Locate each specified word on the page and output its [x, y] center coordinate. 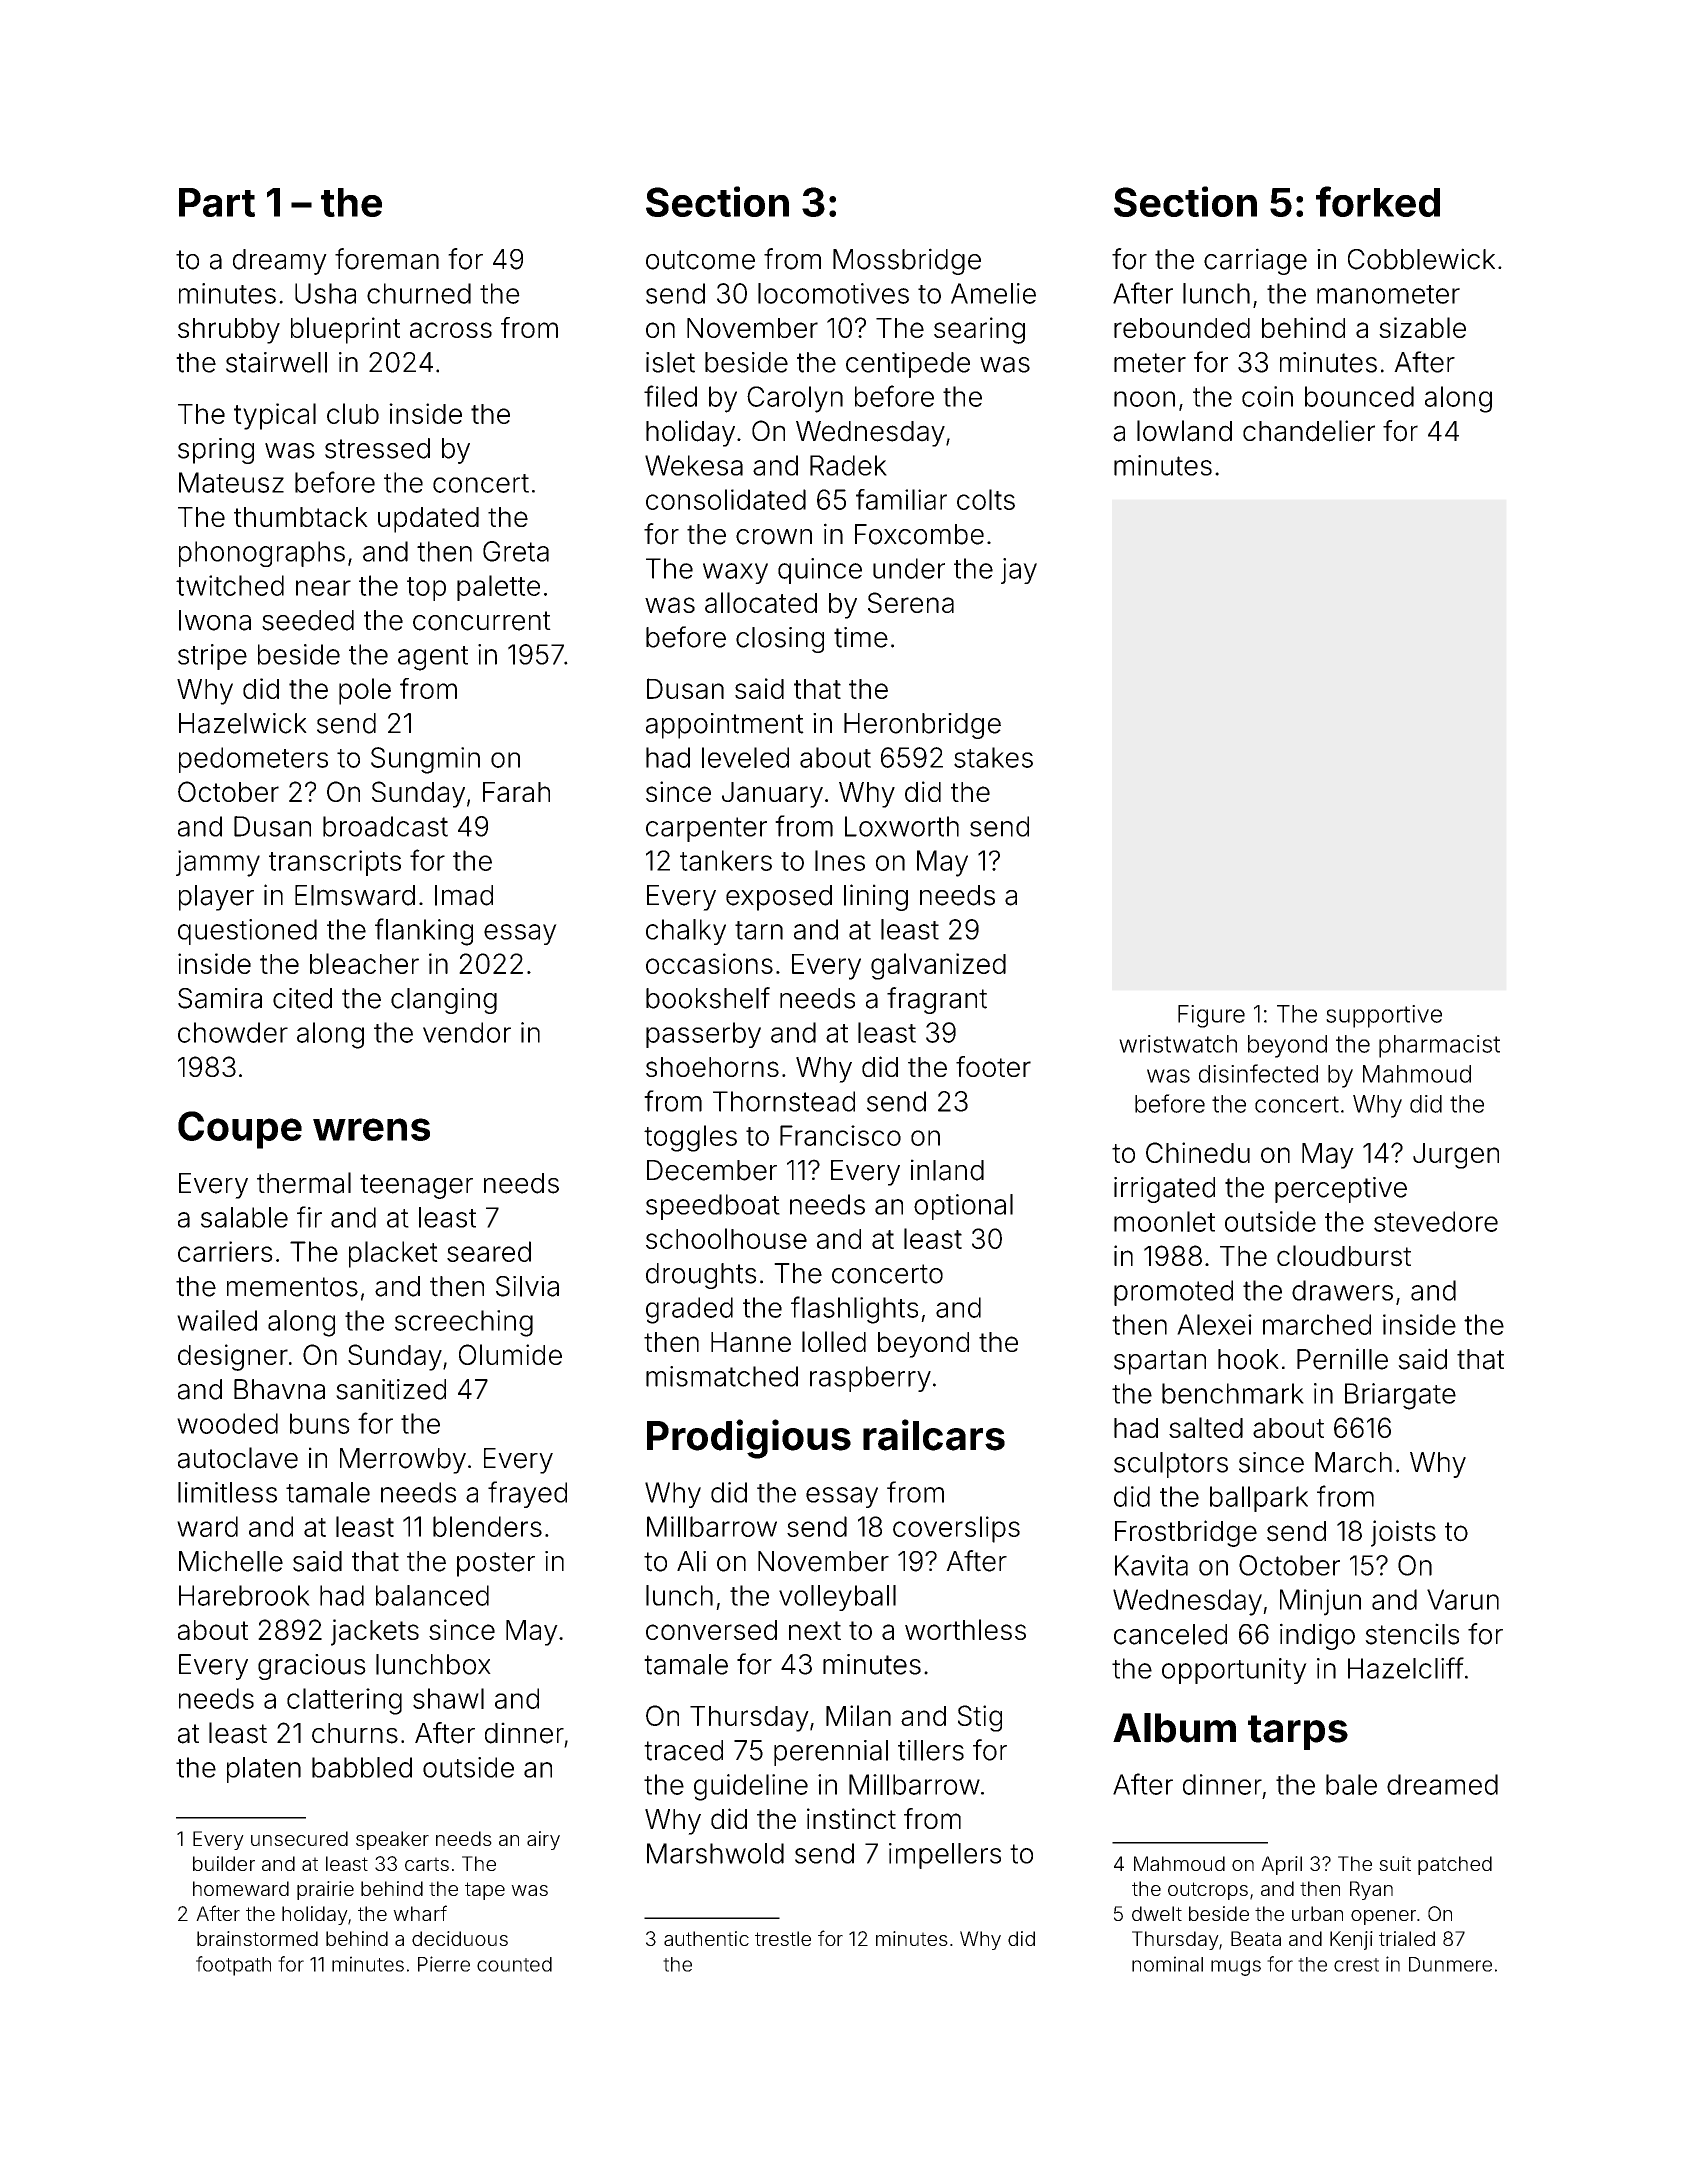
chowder [233, 1032]
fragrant [937, 1000]
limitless [227, 1492]
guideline [751, 1787]
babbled [362, 1767]
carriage [1255, 261]
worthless [965, 1629]
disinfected [1258, 1073]
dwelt [1157, 1913]
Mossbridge [907, 261]
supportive [1384, 1016]
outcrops [1208, 1891]
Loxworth [902, 826]
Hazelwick [243, 723]
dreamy [280, 262]
